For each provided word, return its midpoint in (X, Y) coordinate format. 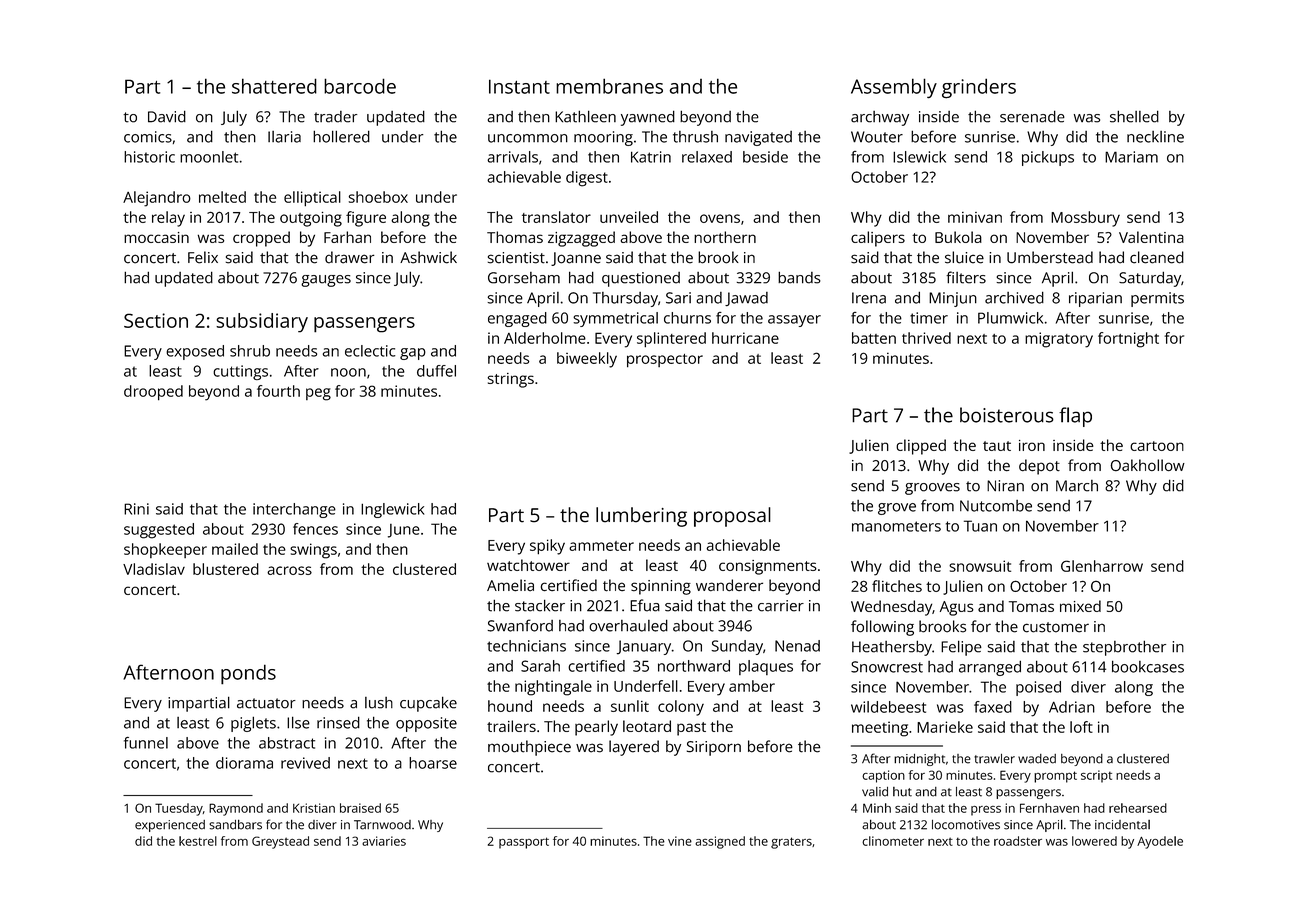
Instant (519, 86)
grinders (979, 88)
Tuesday (179, 809)
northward (694, 666)
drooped (153, 393)
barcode (360, 86)
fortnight (1128, 340)
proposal (732, 517)
